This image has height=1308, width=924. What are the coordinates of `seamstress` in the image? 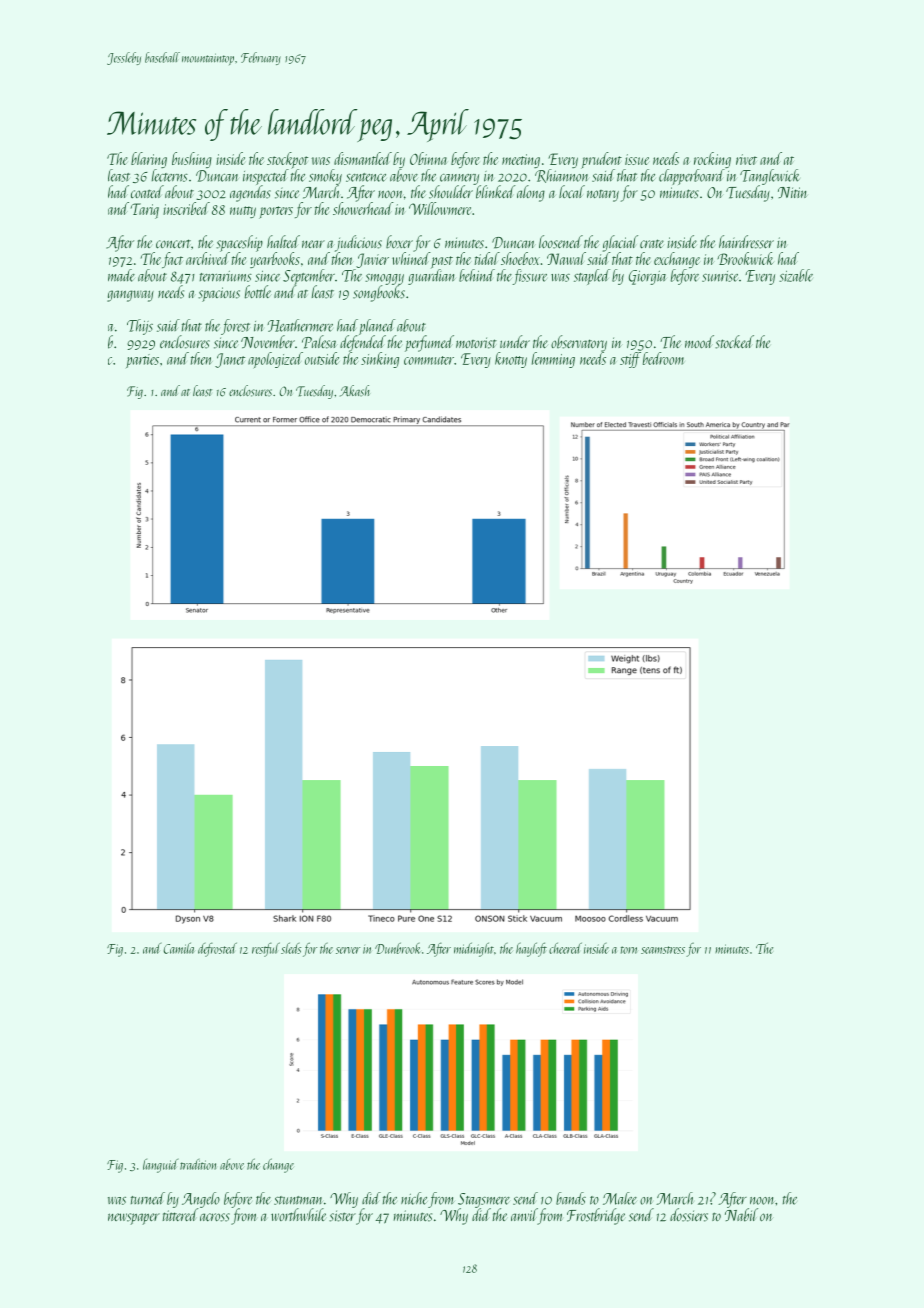 It's located at (663, 950).
